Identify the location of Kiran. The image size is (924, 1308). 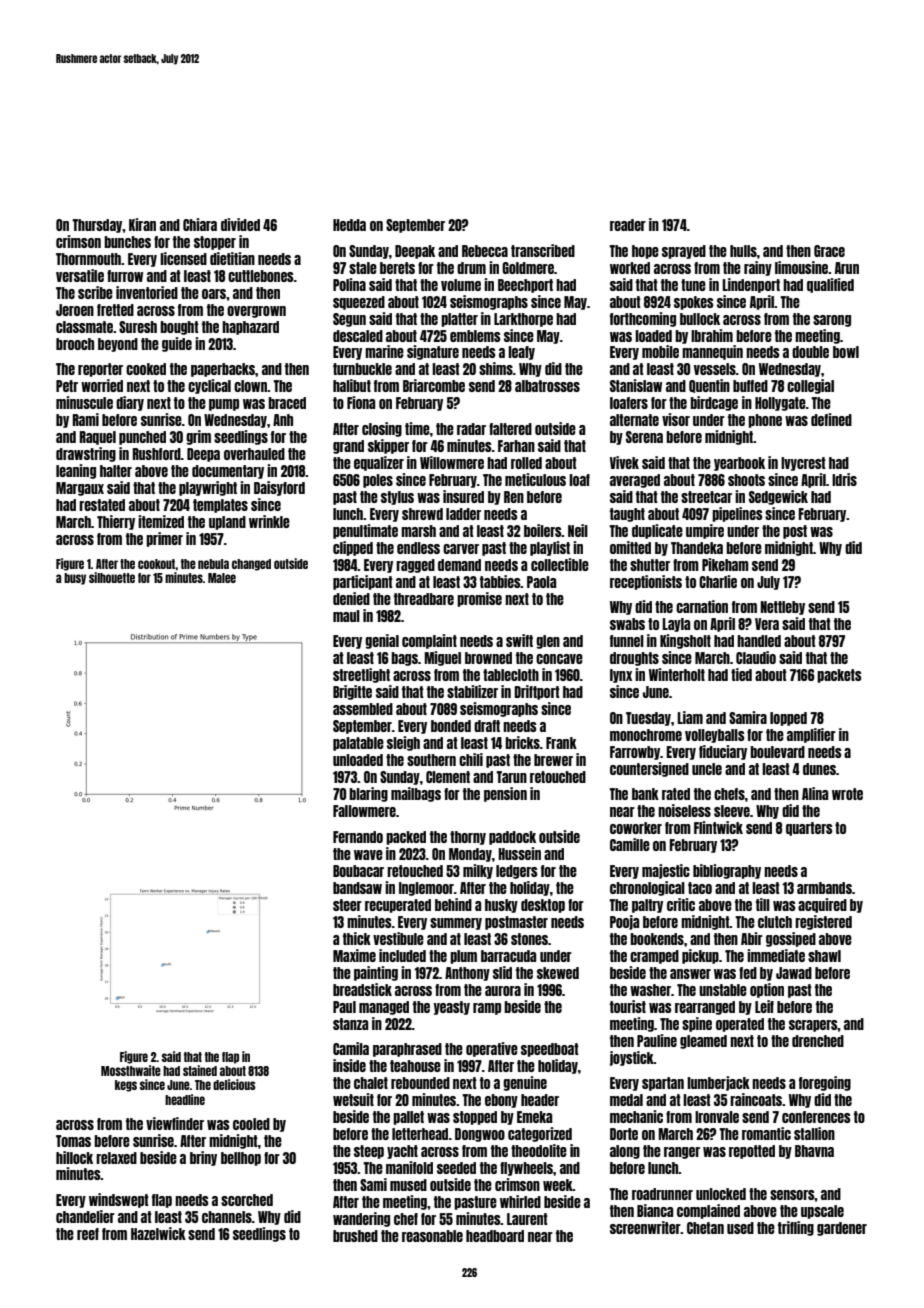
(142, 224).
